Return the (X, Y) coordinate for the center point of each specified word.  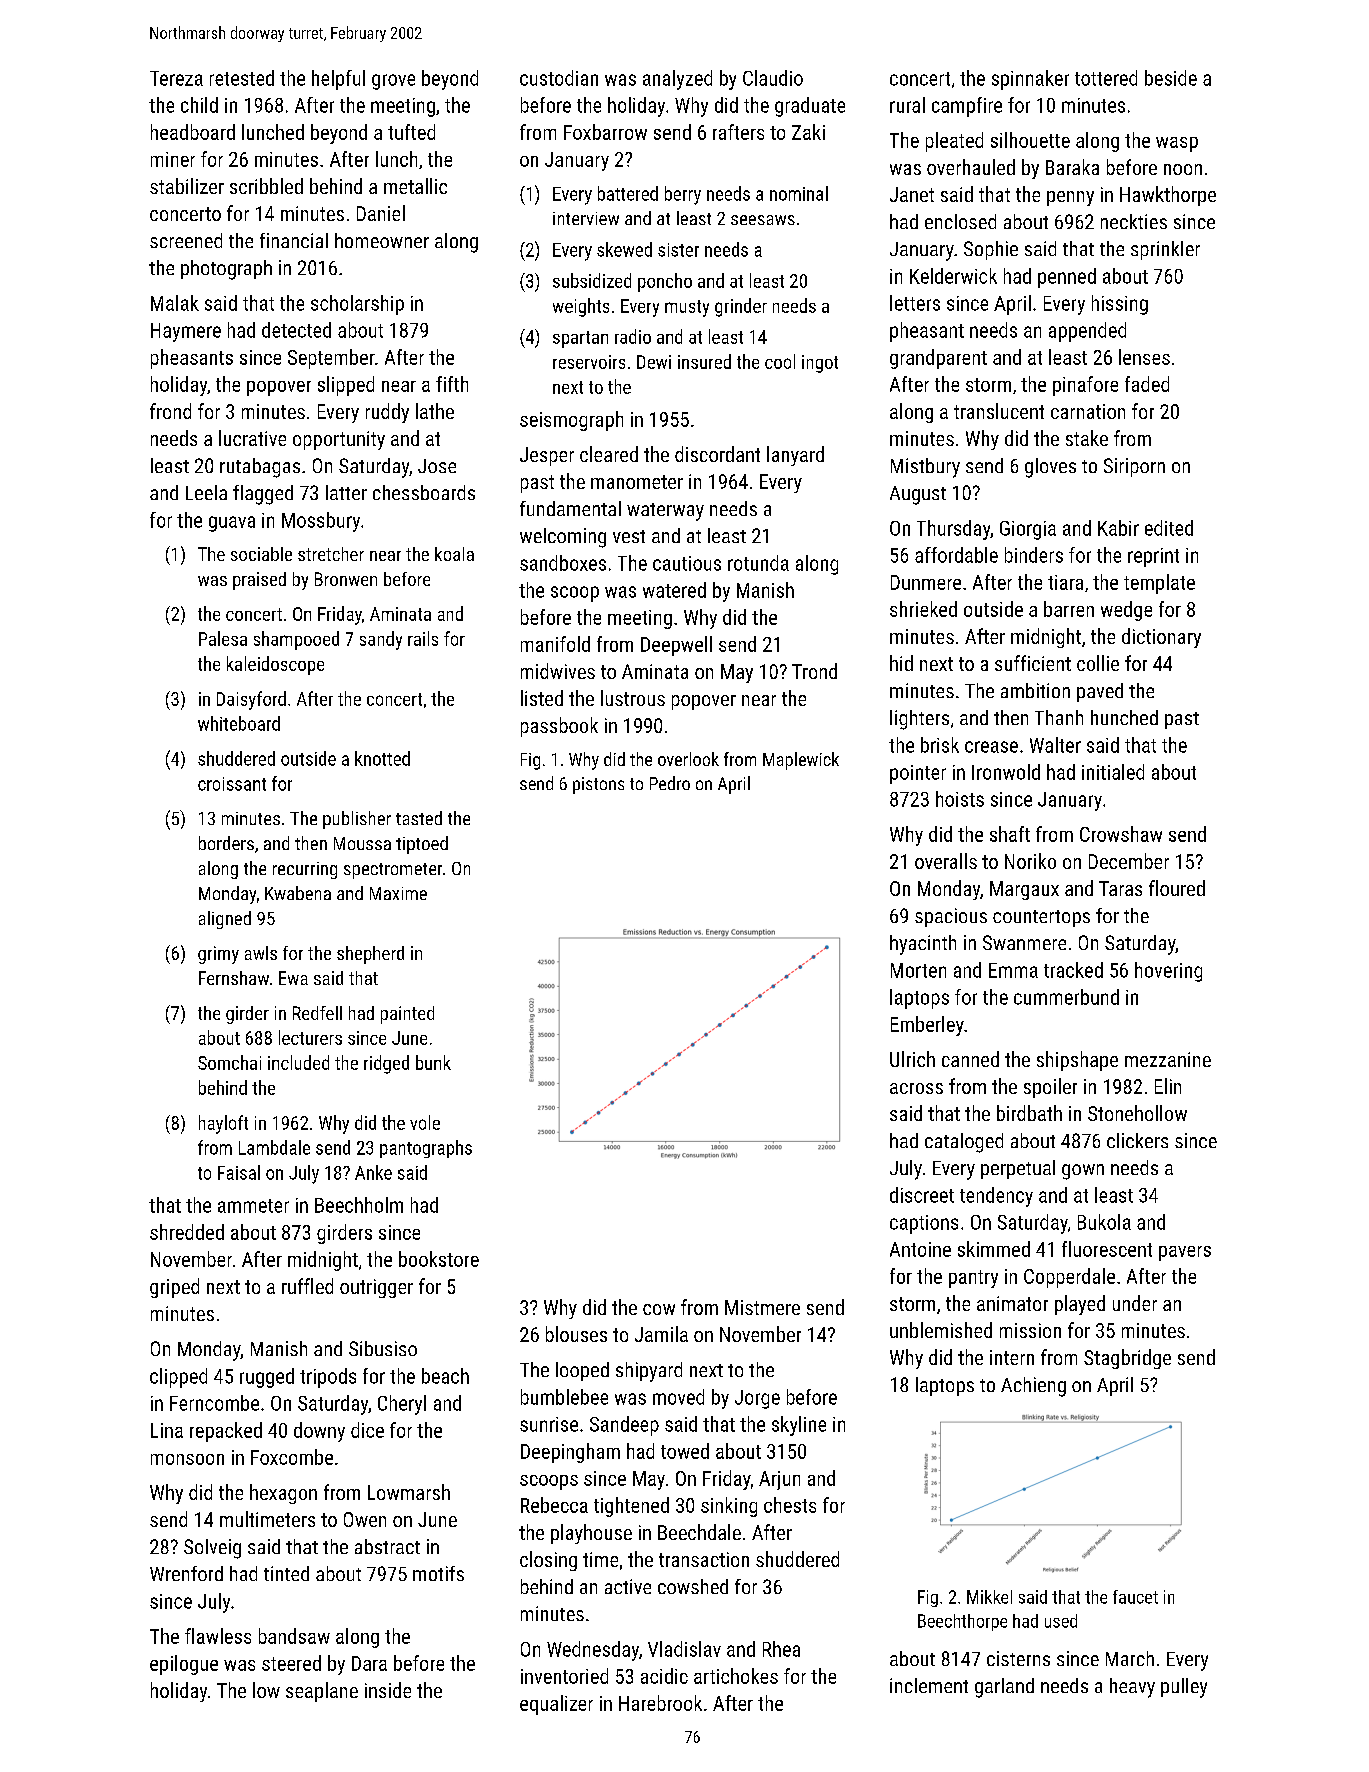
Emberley (927, 1026)
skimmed (994, 1249)
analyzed (677, 80)
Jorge (757, 1399)
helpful (338, 80)
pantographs (426, 1149)
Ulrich (912, 1059)
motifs (438, 1573)
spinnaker (1030, 80)
